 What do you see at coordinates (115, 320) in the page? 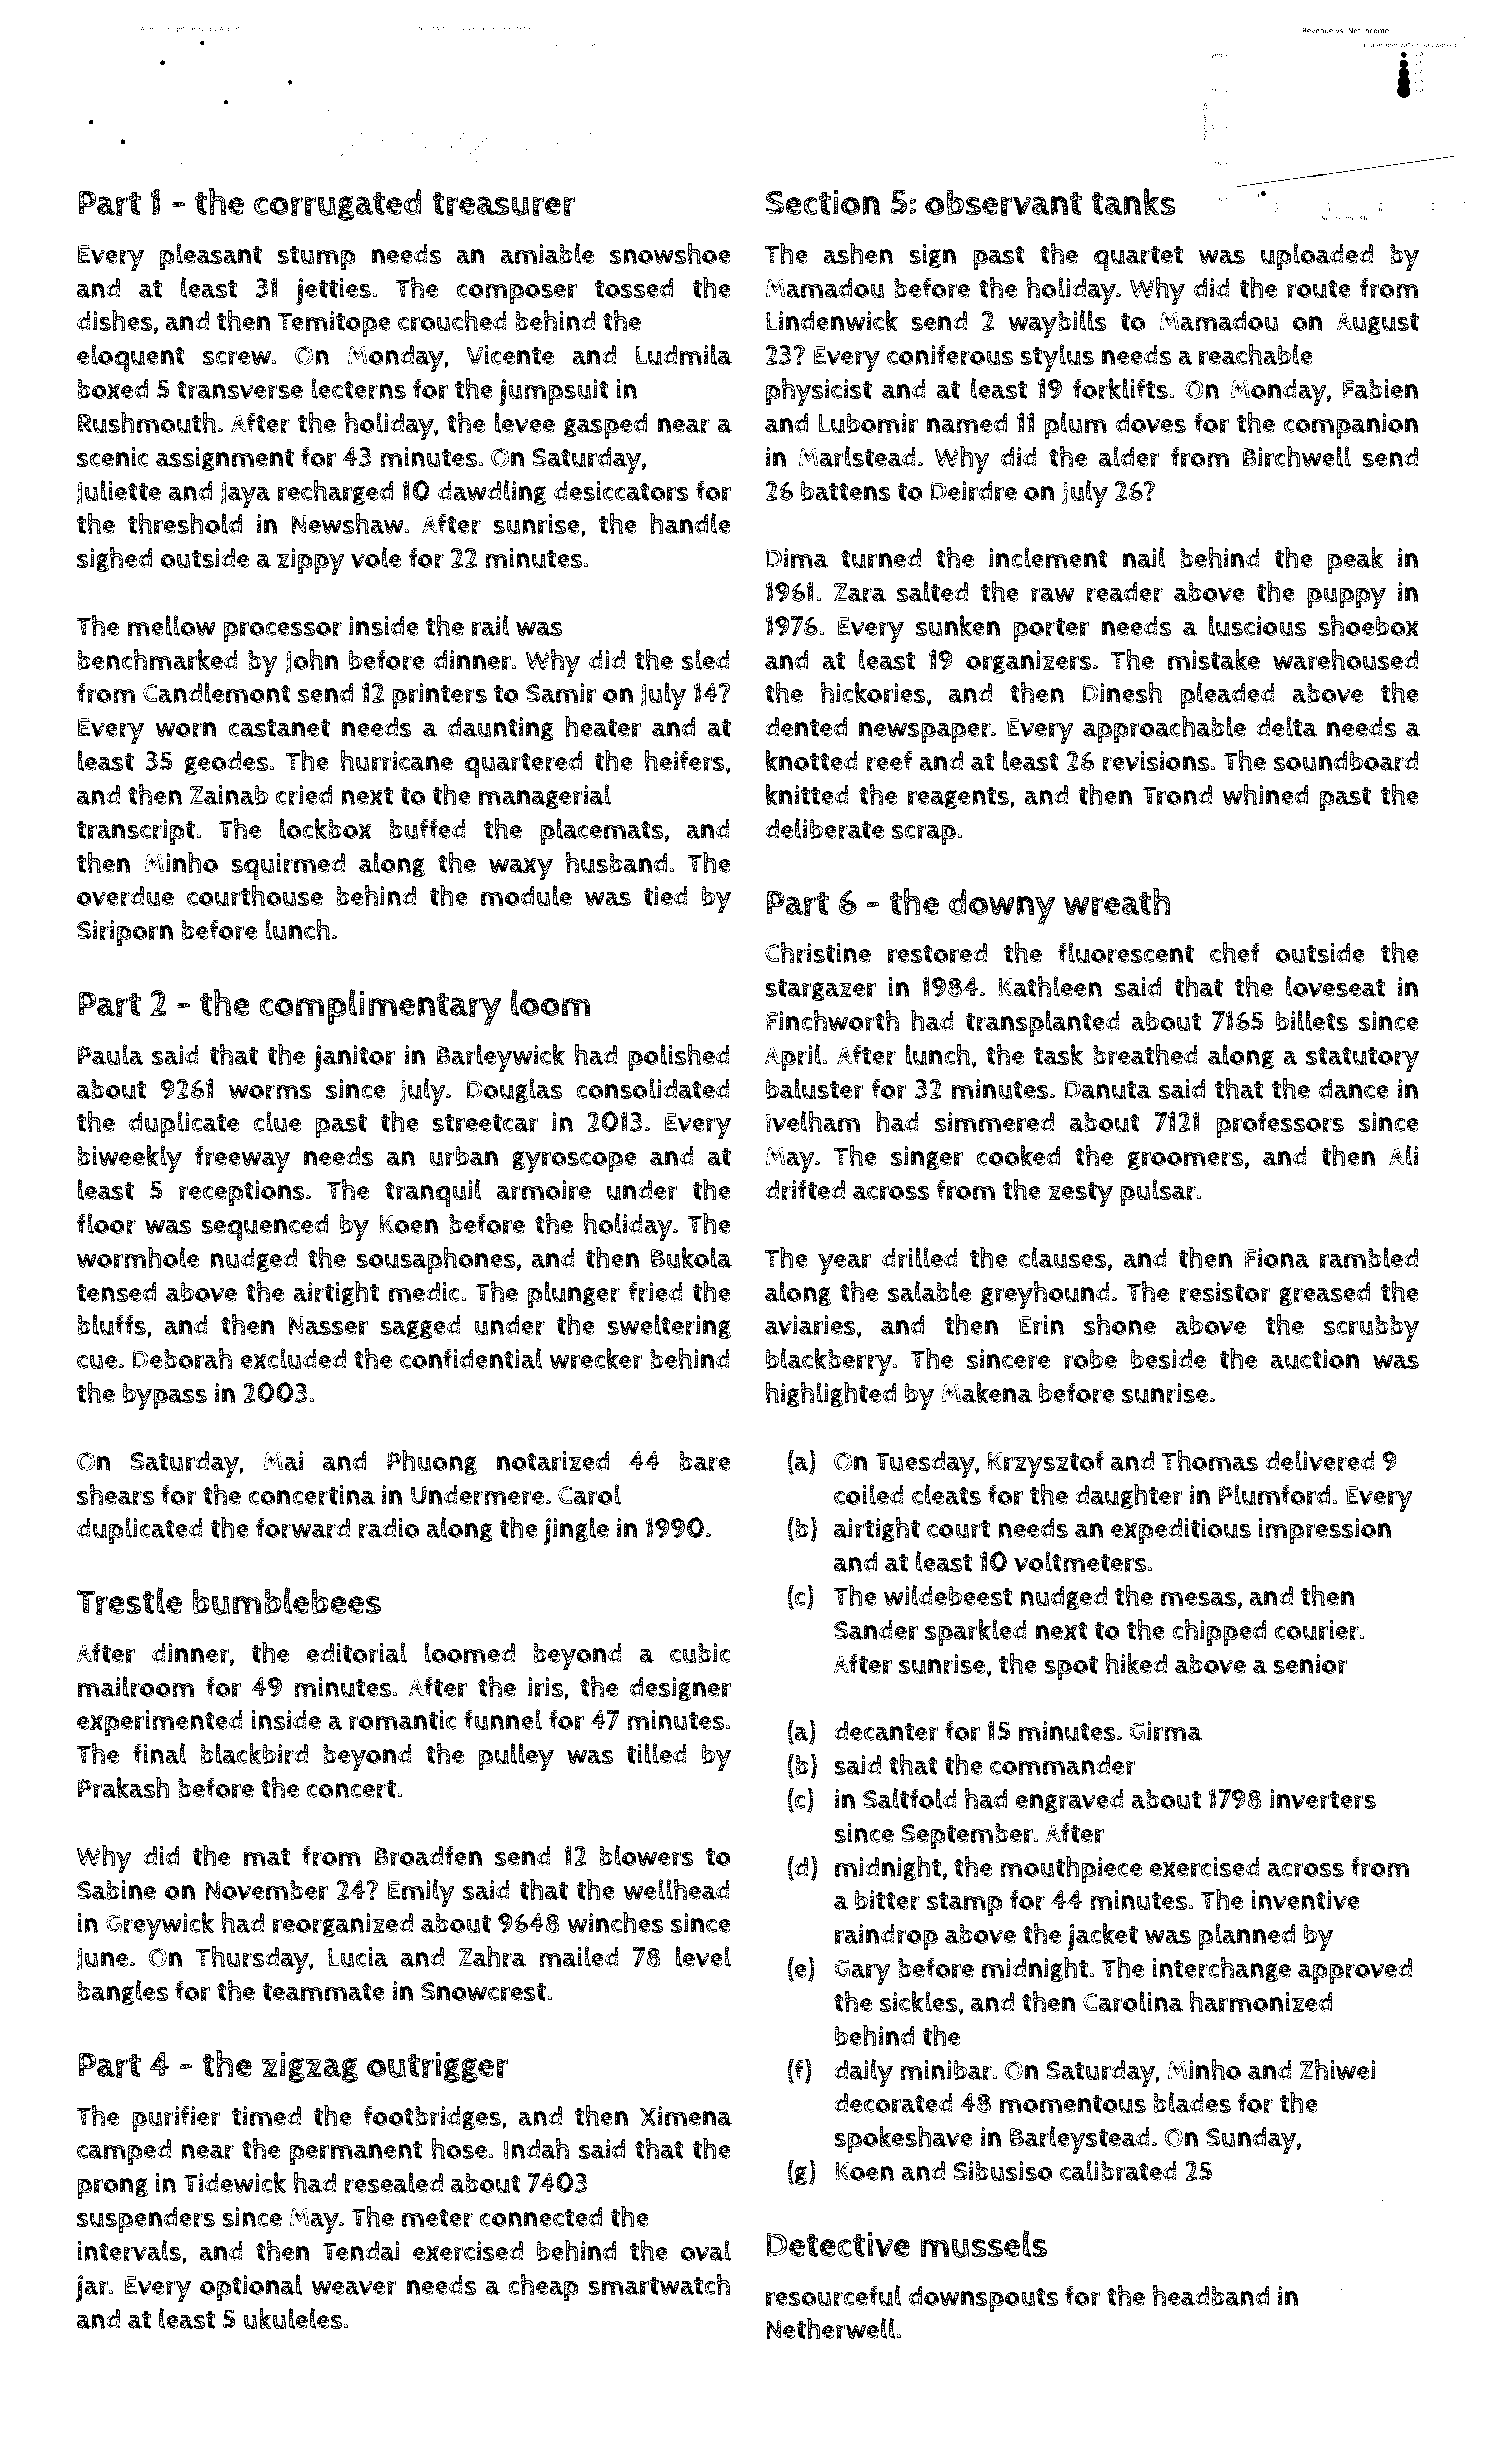
I see `dishes` at bounding box center [115, 320].
